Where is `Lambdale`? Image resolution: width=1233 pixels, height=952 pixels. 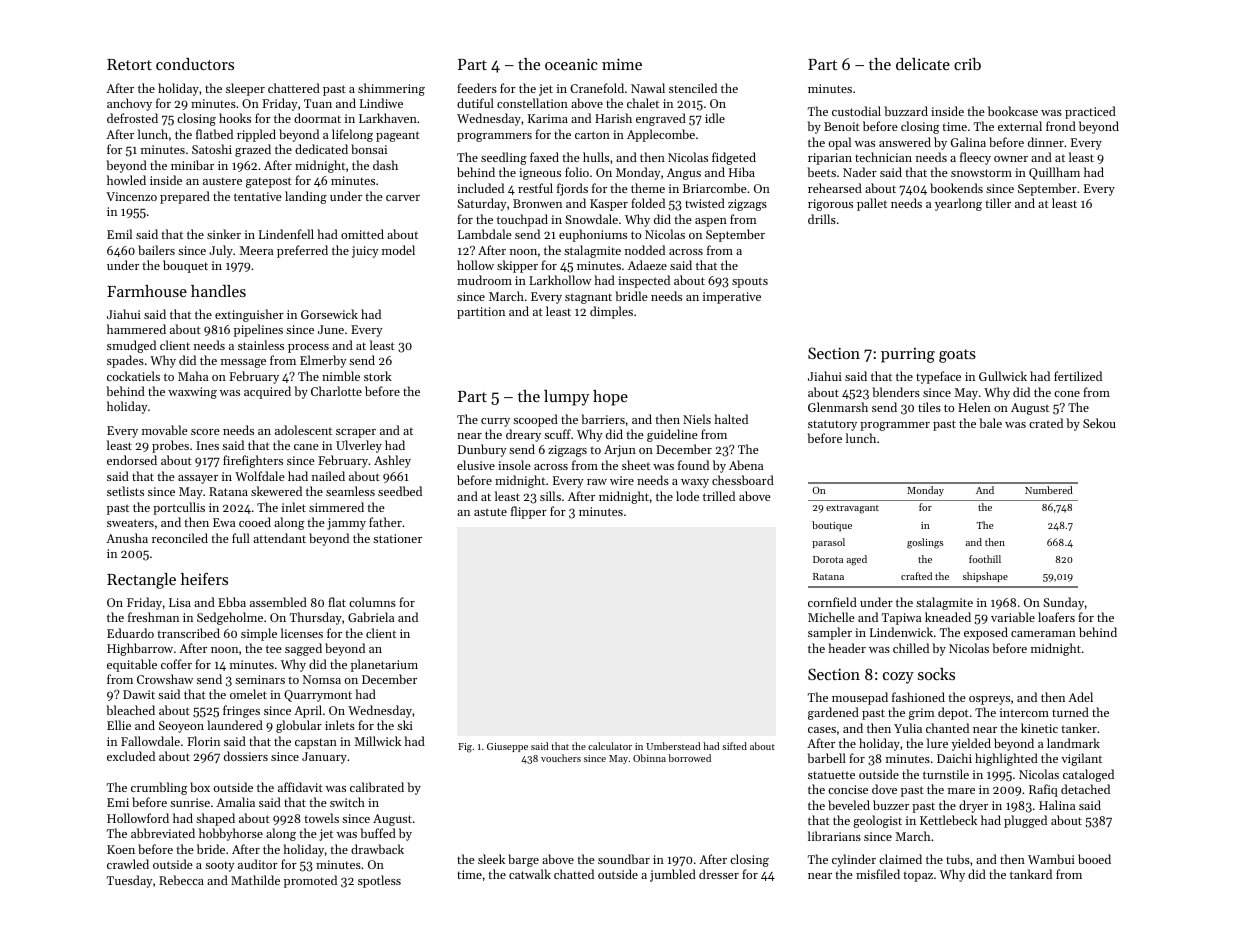
Lambdale is located at coordinates (485, 234).
